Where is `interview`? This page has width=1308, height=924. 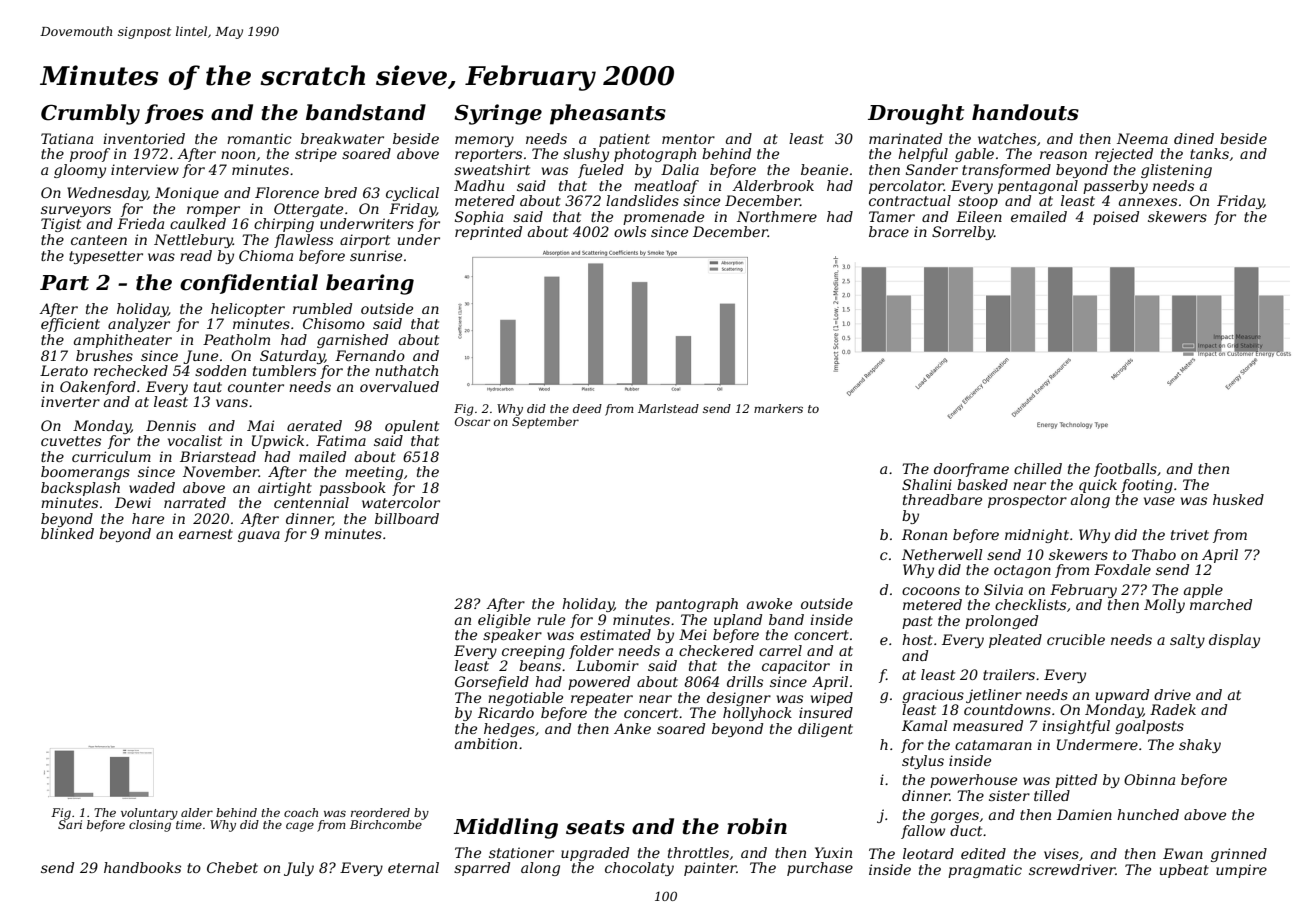
interview is located at coordinates (145, 169).
